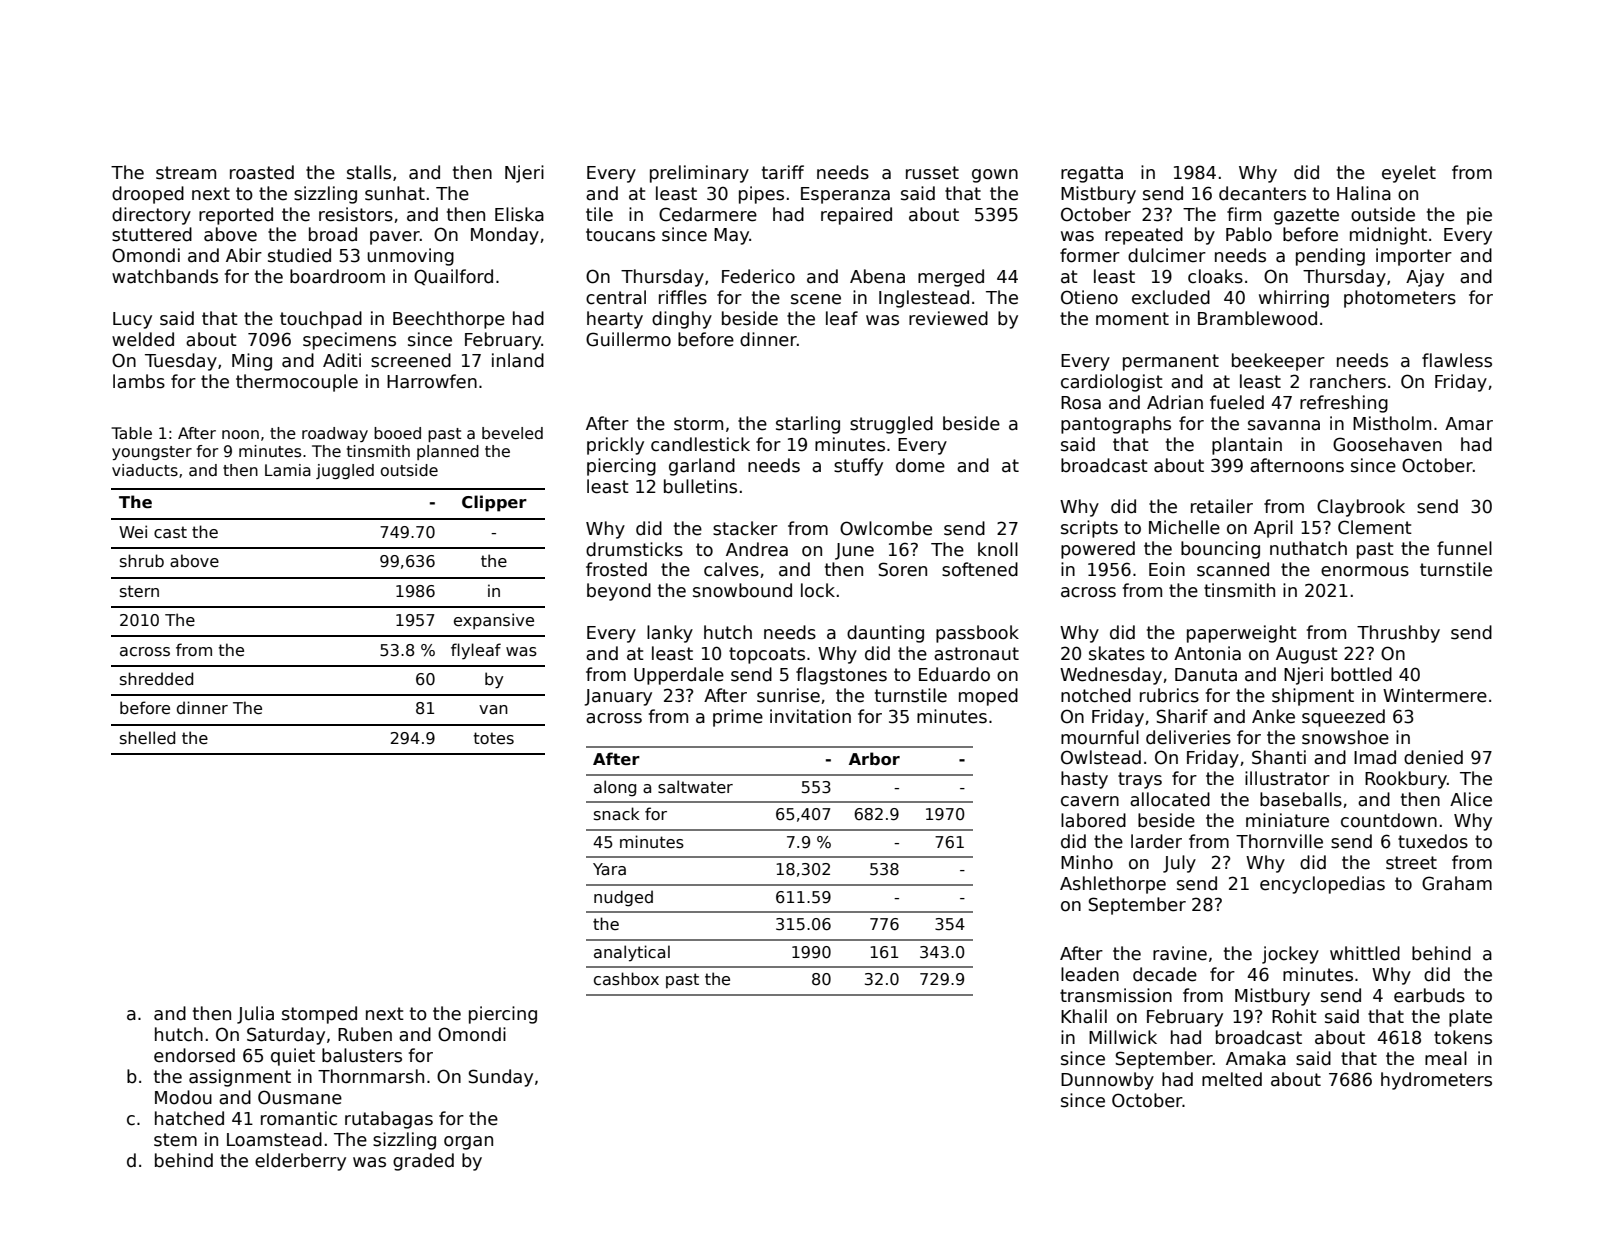 The width and height of the image is (1605, 1240). Describe the element at coordinates (1471, 799) in the image. I see `Alice` at that location.
